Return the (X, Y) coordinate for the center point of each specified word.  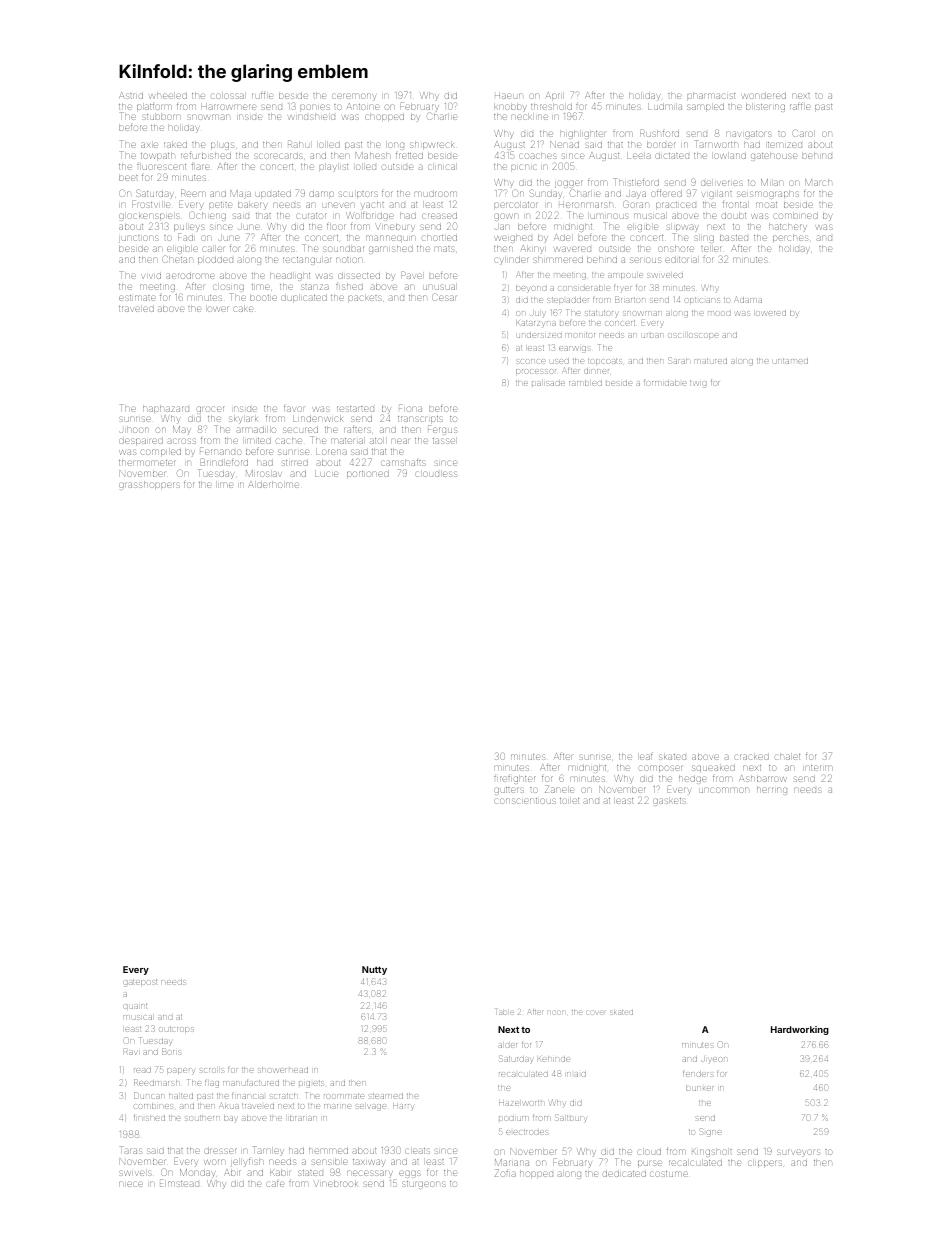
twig (698, 384)
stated (310, 1173)
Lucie (326, 474)
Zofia (505, 1173)
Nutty (374, 970)
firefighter (515, 780)
